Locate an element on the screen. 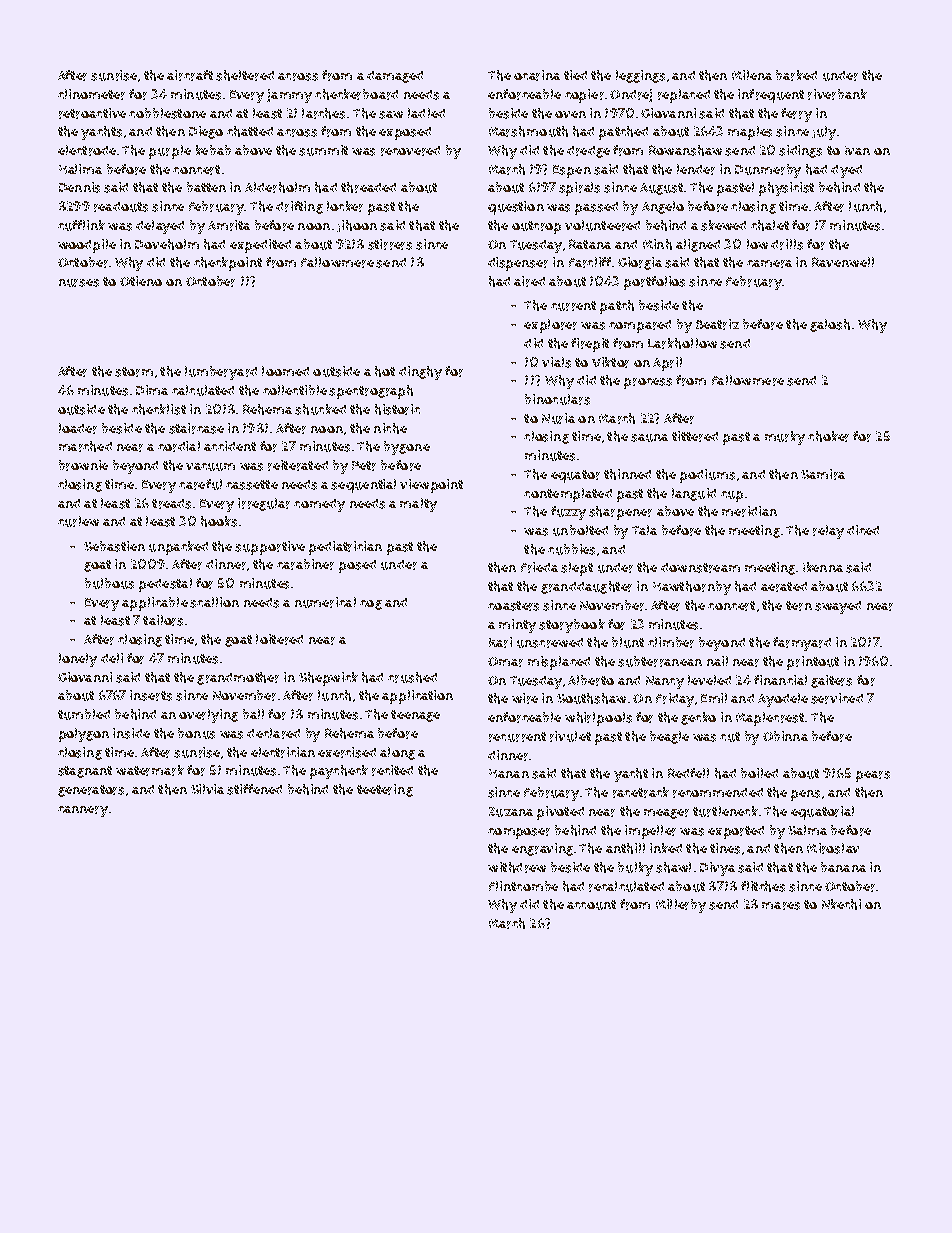 The width and height of the screenshot is (952, 1233). cannery is located at coordinates (83, 811).
